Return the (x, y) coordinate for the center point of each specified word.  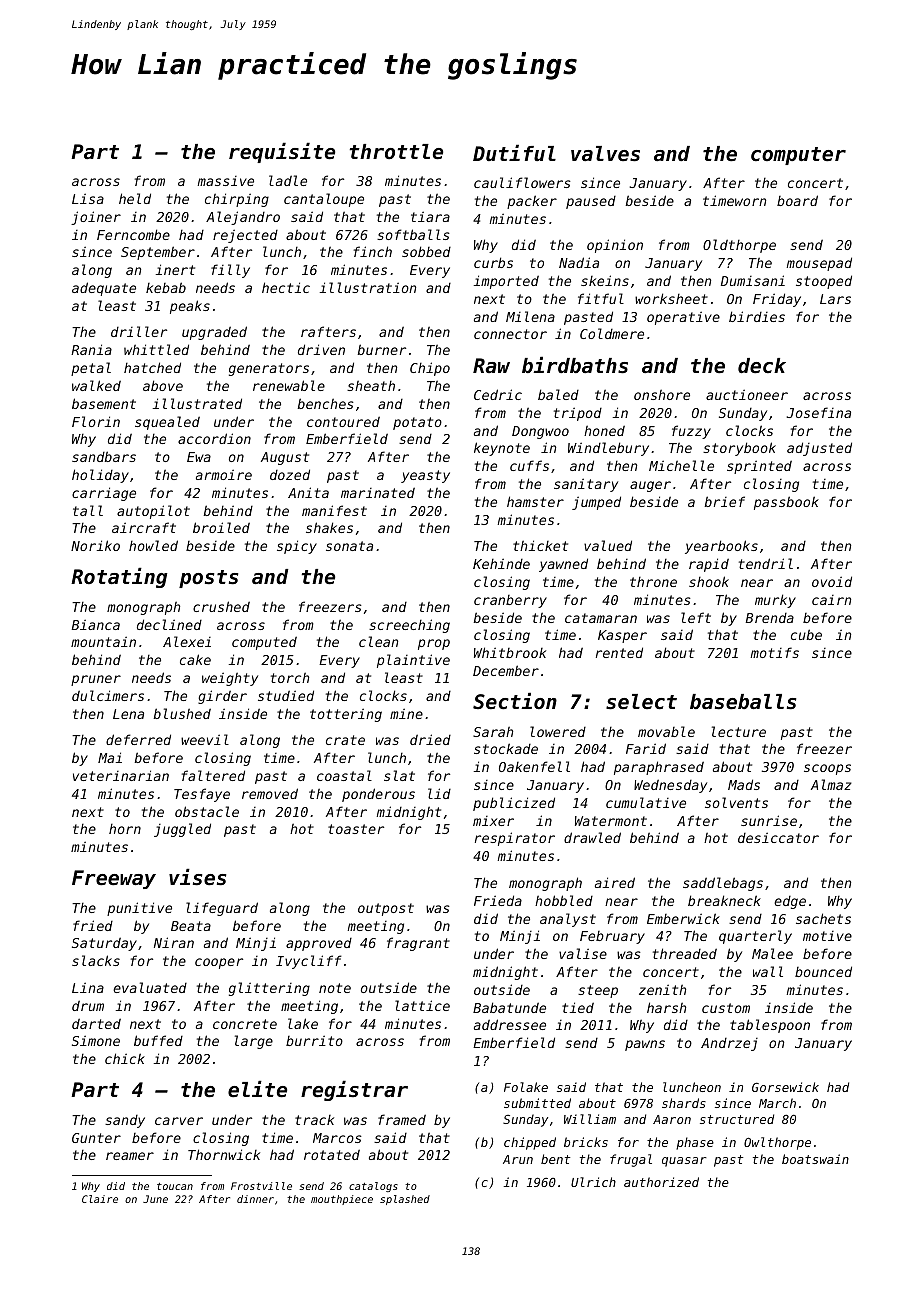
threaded (685, 953)
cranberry (510, 601)
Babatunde (509, 1007)
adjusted (819, 449)
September (158, 253)
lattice (422, 1005)
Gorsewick (785, 1087)
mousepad (819, 264)
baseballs (743, 702)
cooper (219, 963)
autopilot (153, 512)
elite (257, 1089)
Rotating (119, 577)
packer (532, 202)
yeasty (425, 476)
